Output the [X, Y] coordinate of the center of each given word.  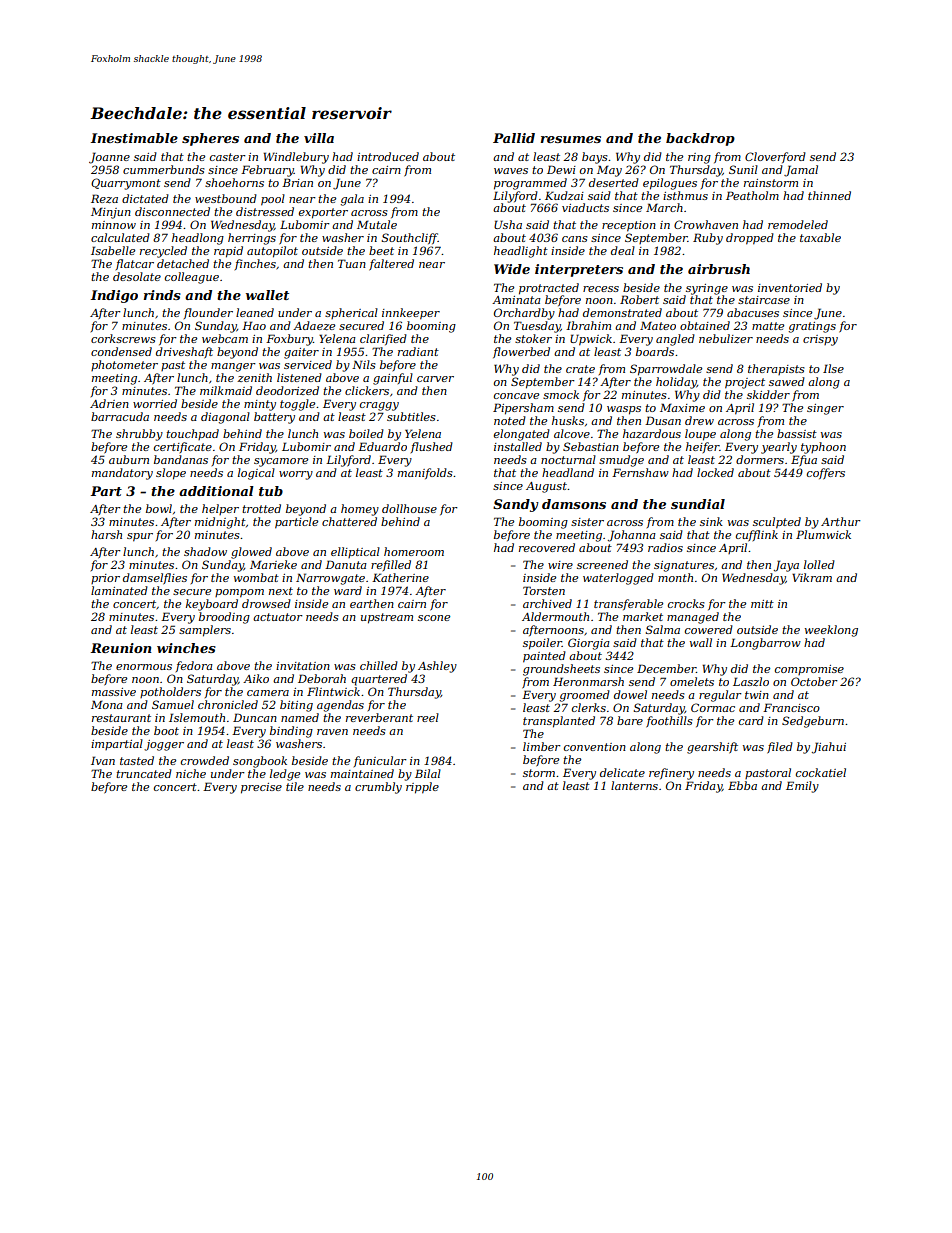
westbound [226, 198]
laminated [119, 590]
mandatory [122, 474]
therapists [776, 369]
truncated [144, 773]
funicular [380, 761]
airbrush [719, 269]
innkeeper [411, 314]
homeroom [414, 551]
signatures [684, 566]
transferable [628, 604]
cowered [709, 629]
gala [352, 200]
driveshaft [184, 353]
